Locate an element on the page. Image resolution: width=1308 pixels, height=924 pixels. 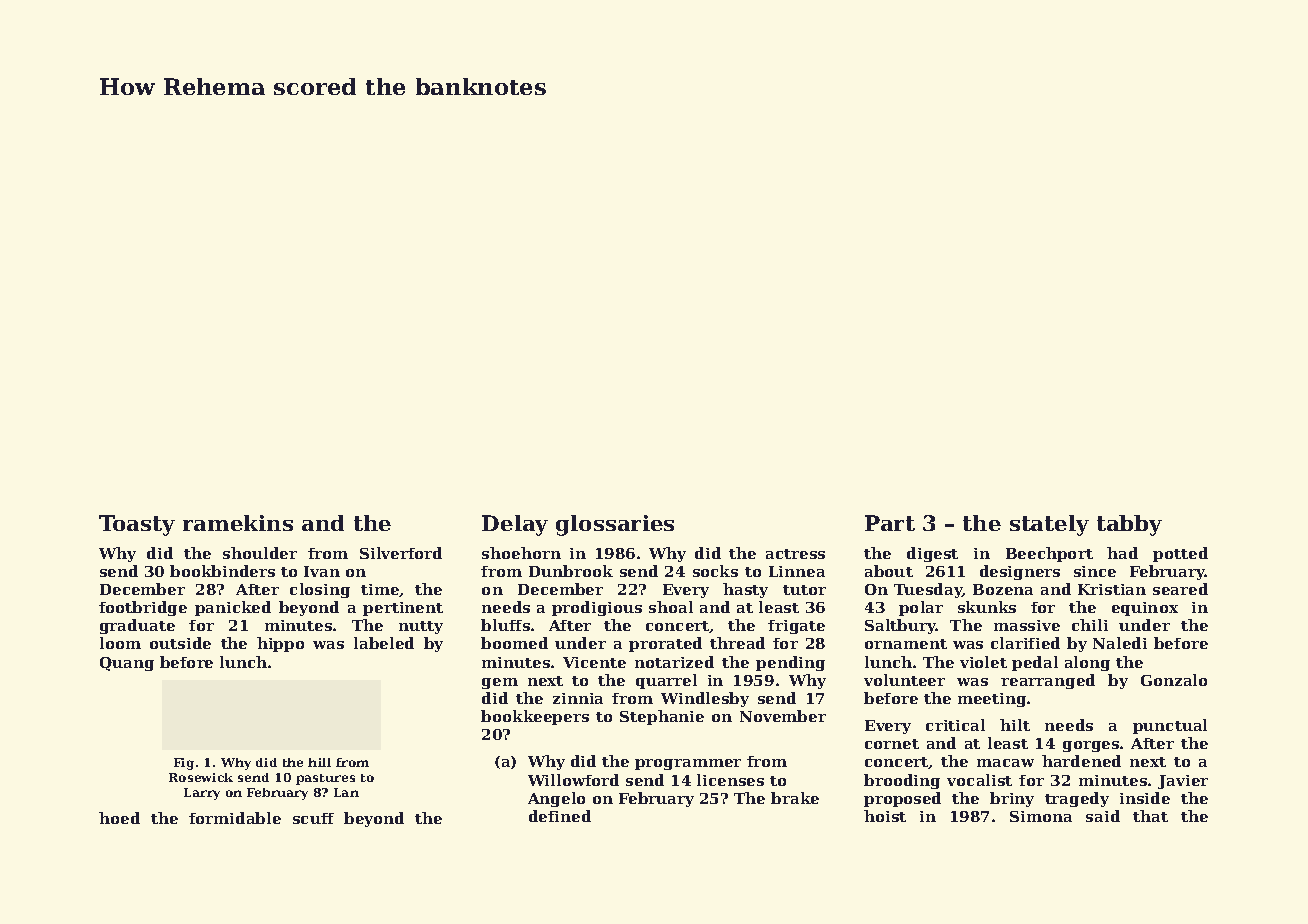
seared is located at coordinates (1180, 589).
